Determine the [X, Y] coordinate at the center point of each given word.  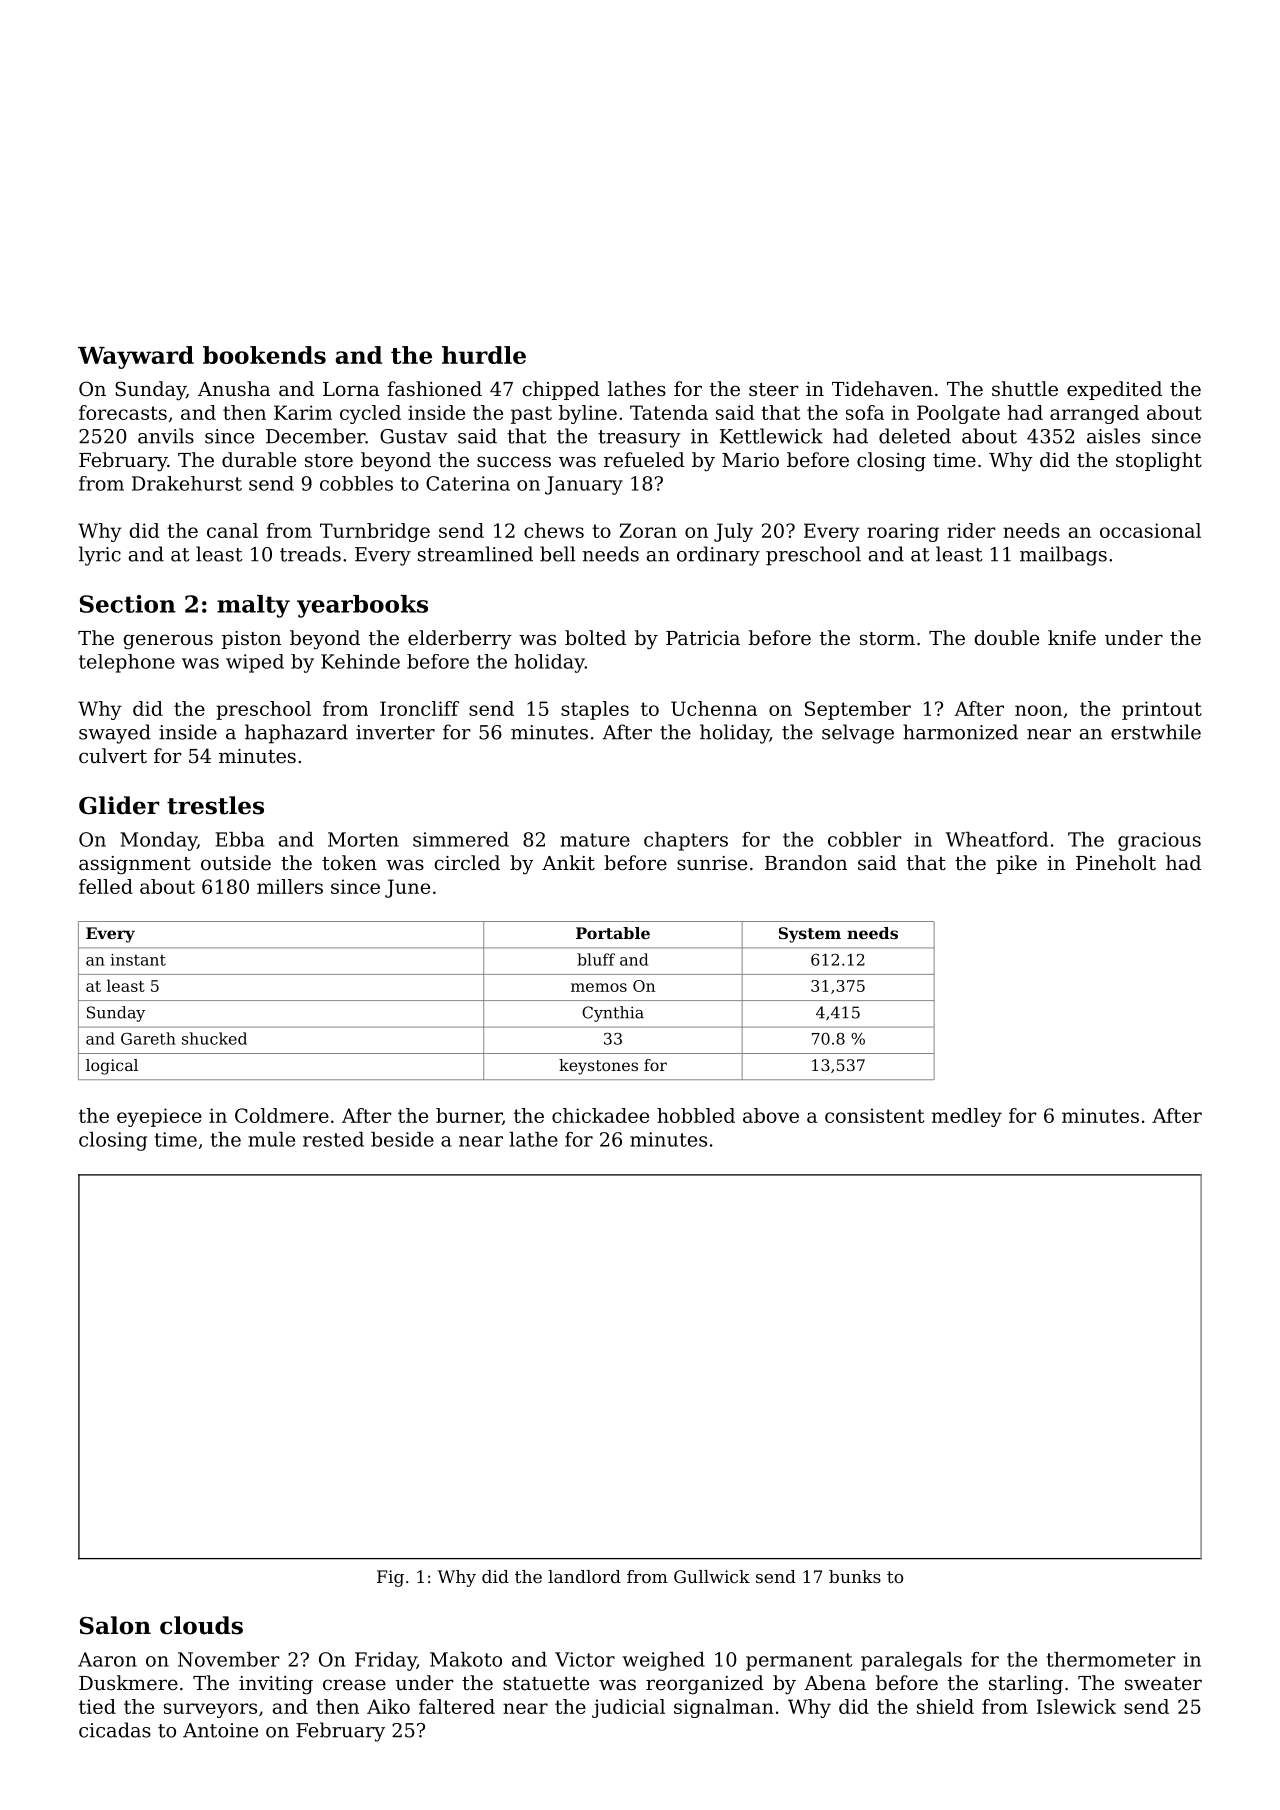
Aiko [388, 1706]
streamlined [475, 554]
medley [967, 1117]
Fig [390, 1578]
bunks [855, 1576]
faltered [457, 1706]
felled [106, 886]
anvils [166, 436]
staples [595, 710]
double [1006, 638]
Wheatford [997, 839]
